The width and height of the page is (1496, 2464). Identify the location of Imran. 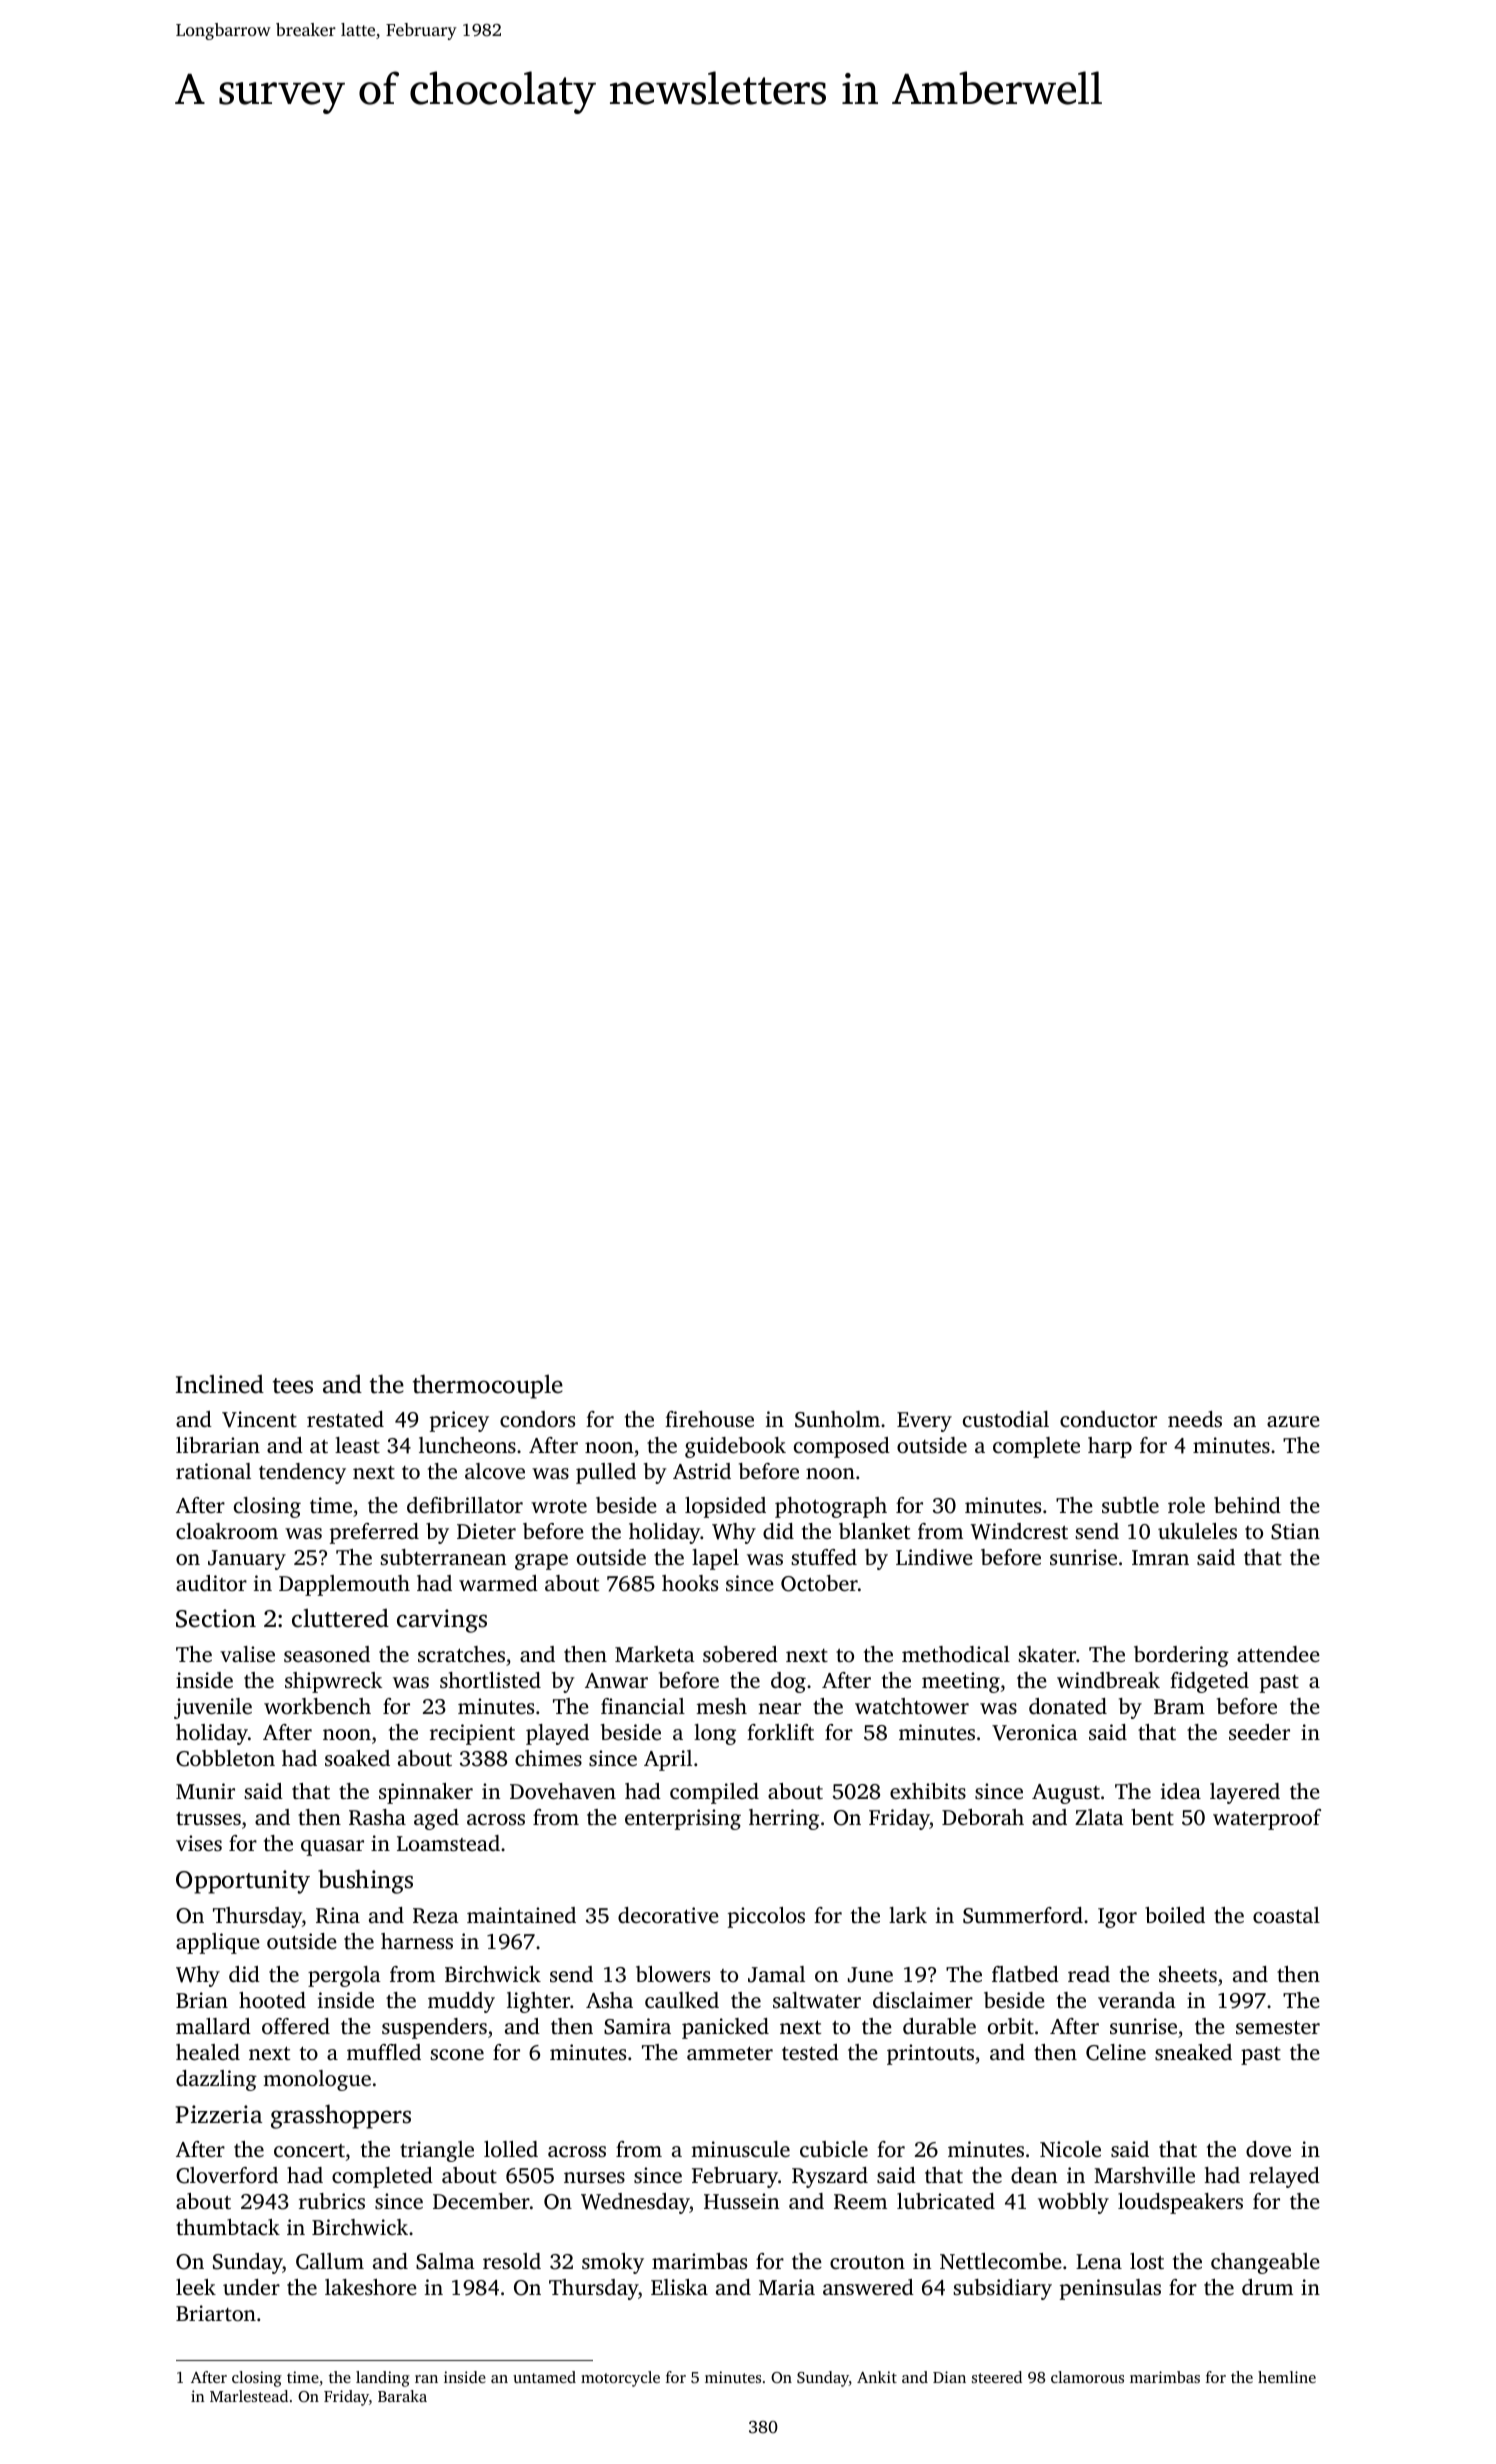
(1160, 1557).
